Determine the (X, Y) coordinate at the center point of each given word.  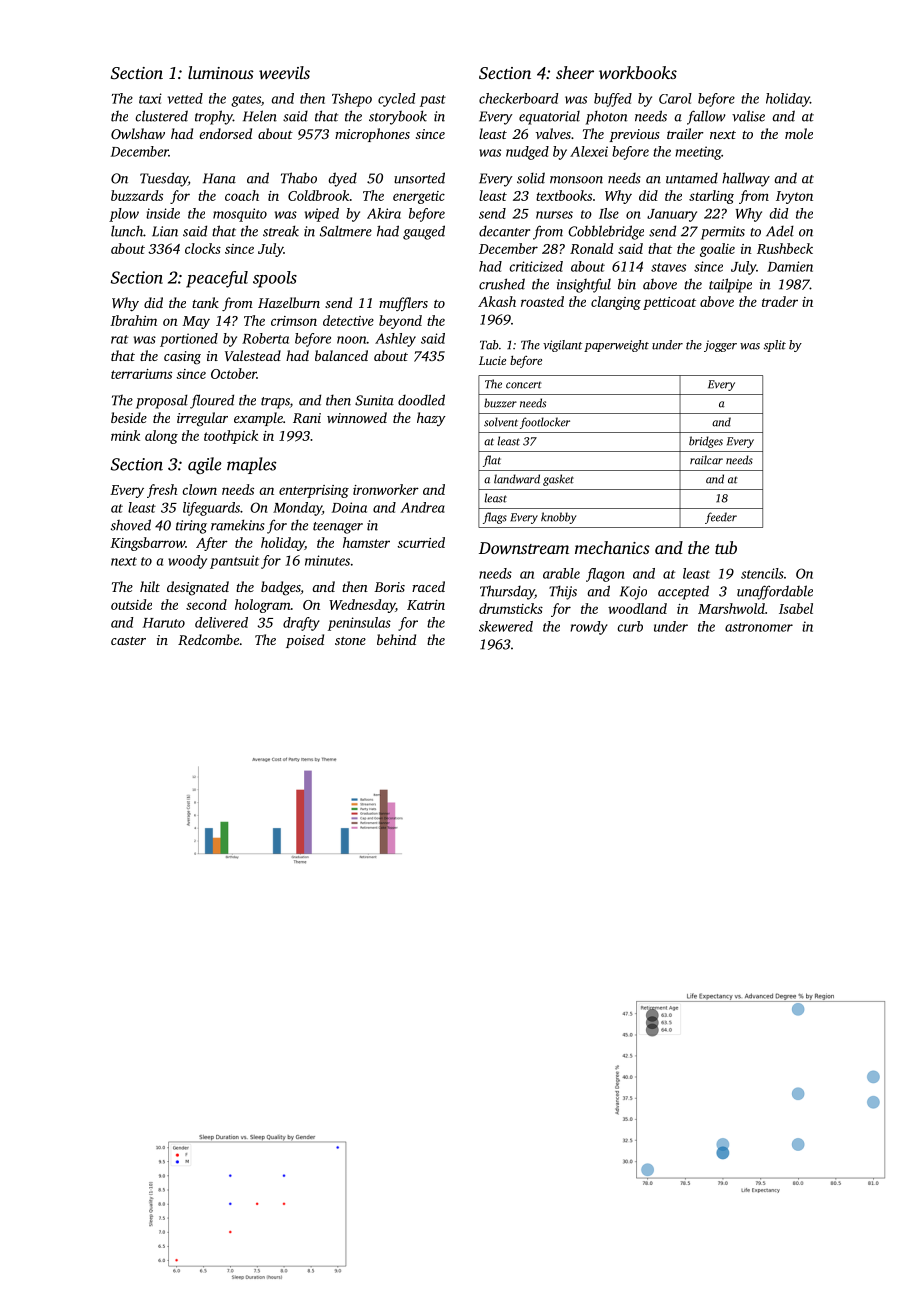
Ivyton (794, 197)
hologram (263, 606)
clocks (203, 248)
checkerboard (518, 98)
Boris (389, 587)
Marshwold (731, 608)
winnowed (357, 417)
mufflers (403, 304)
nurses (554, 215)
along (161, 437)
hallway (746, 179)
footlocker (545, 423)
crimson (294, 321)
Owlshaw (138, 133)
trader (780, 301)
